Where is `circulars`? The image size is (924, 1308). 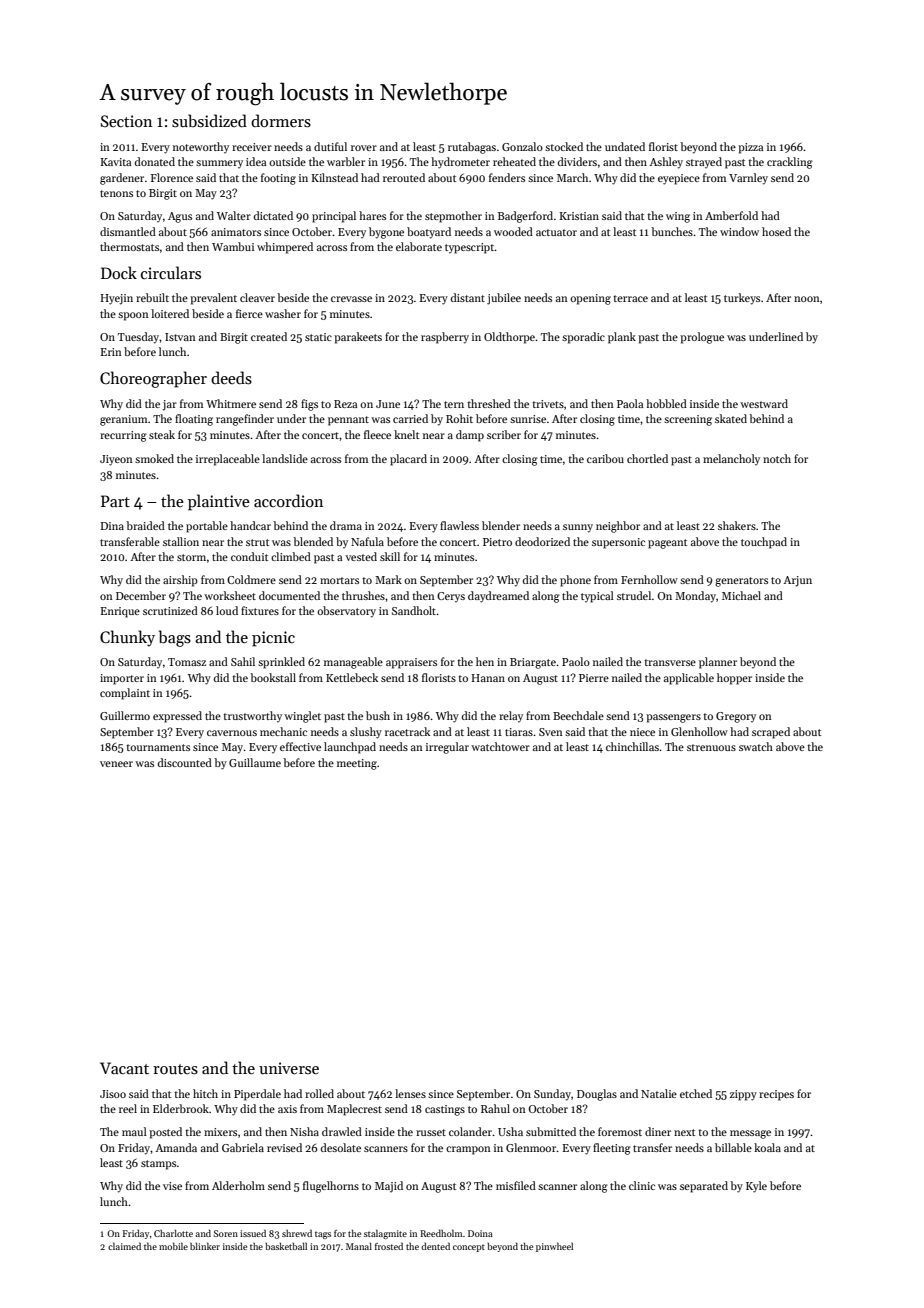 circulars is located at coordinates (171, 272).
